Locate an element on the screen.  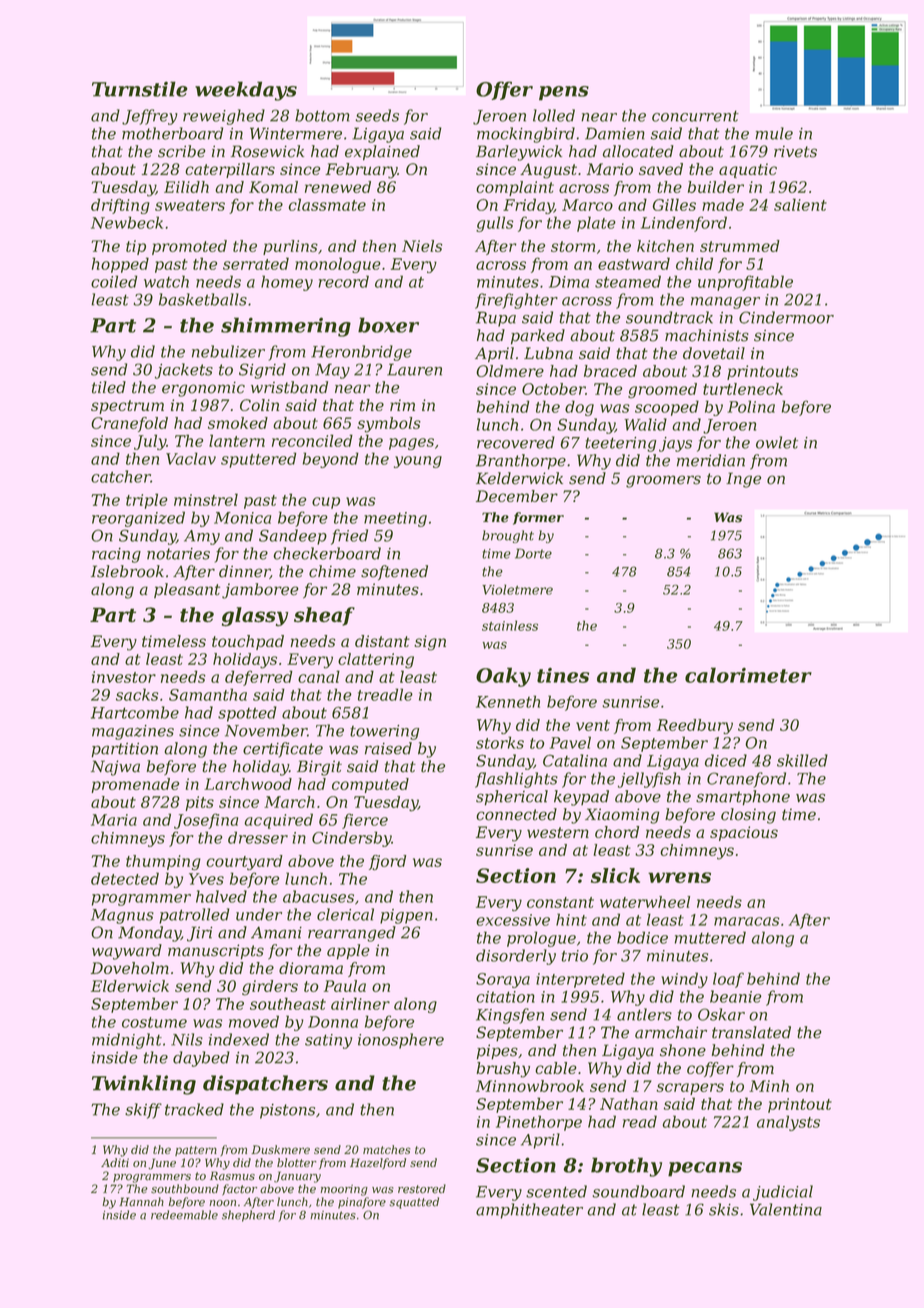
gulls is located at coordinates (494, 224).
